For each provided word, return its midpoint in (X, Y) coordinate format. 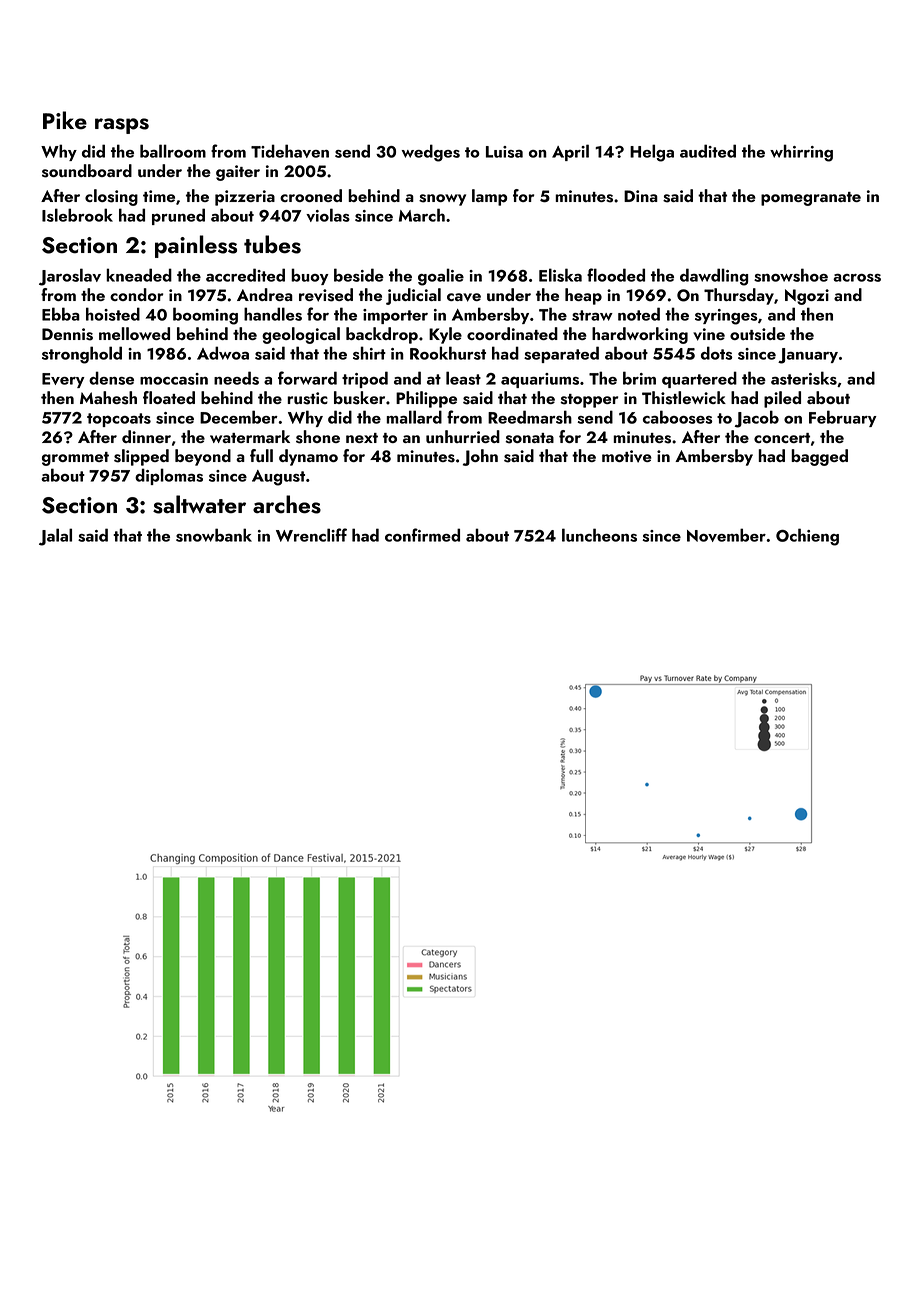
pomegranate (811, 199)
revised (326, 295)
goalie (441, 277)
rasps (122, 126)
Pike (65, 120)
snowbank (214, 535)
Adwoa (223, 353)
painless (196, 246)
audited (708, 151)
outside (757, 334)
